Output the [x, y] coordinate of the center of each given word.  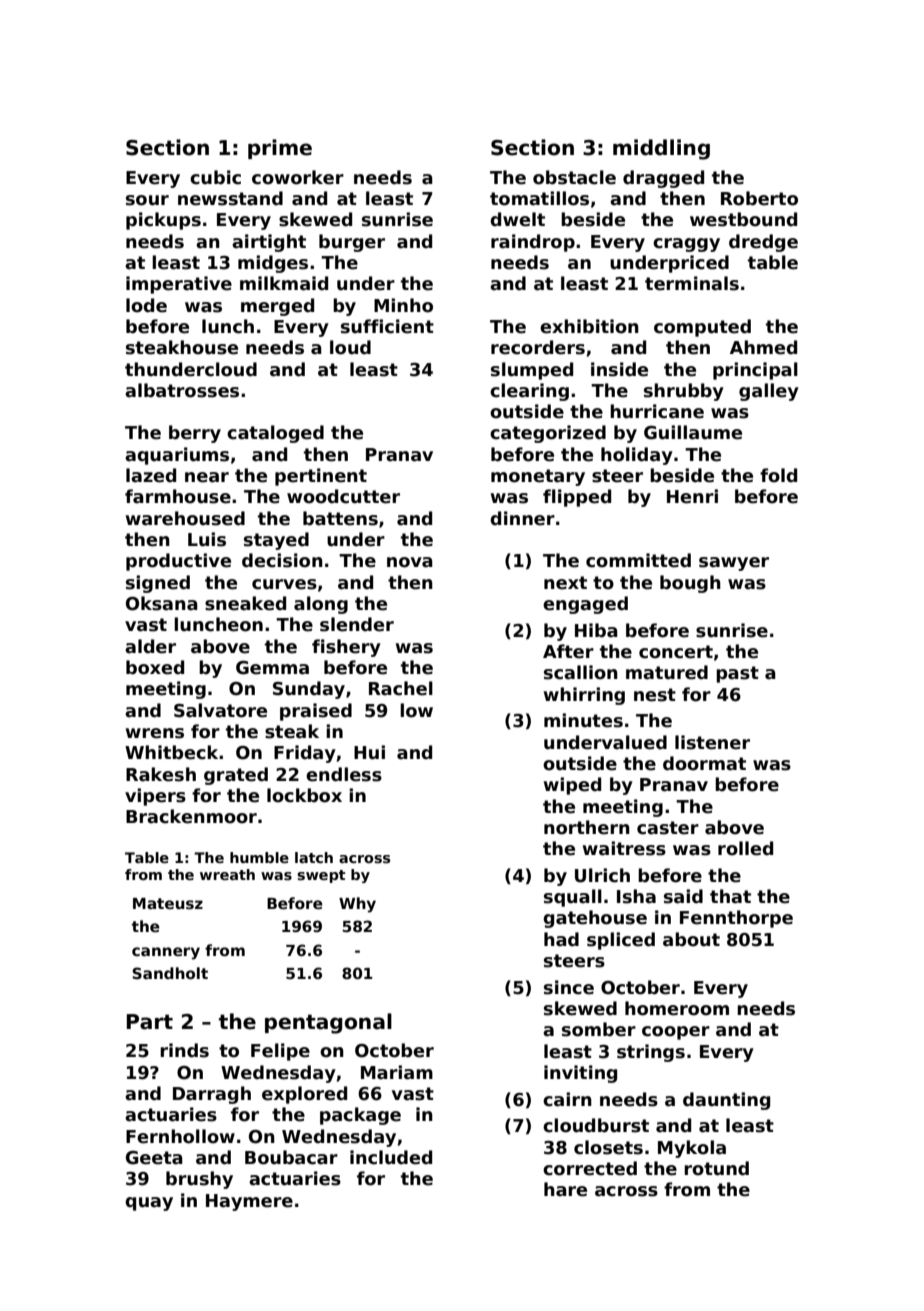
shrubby [684, 392]
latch [314, 857]
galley [769, 392]
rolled [745, 848]
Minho [403, 305]
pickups [163, 221]
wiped [572, 786]
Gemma [272, 668]
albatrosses [182, 390]
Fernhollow [180, 1136]
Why [357, 905]
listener [712, 742]
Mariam [397, 1072]
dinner [522, 518]
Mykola [692, 1149]
